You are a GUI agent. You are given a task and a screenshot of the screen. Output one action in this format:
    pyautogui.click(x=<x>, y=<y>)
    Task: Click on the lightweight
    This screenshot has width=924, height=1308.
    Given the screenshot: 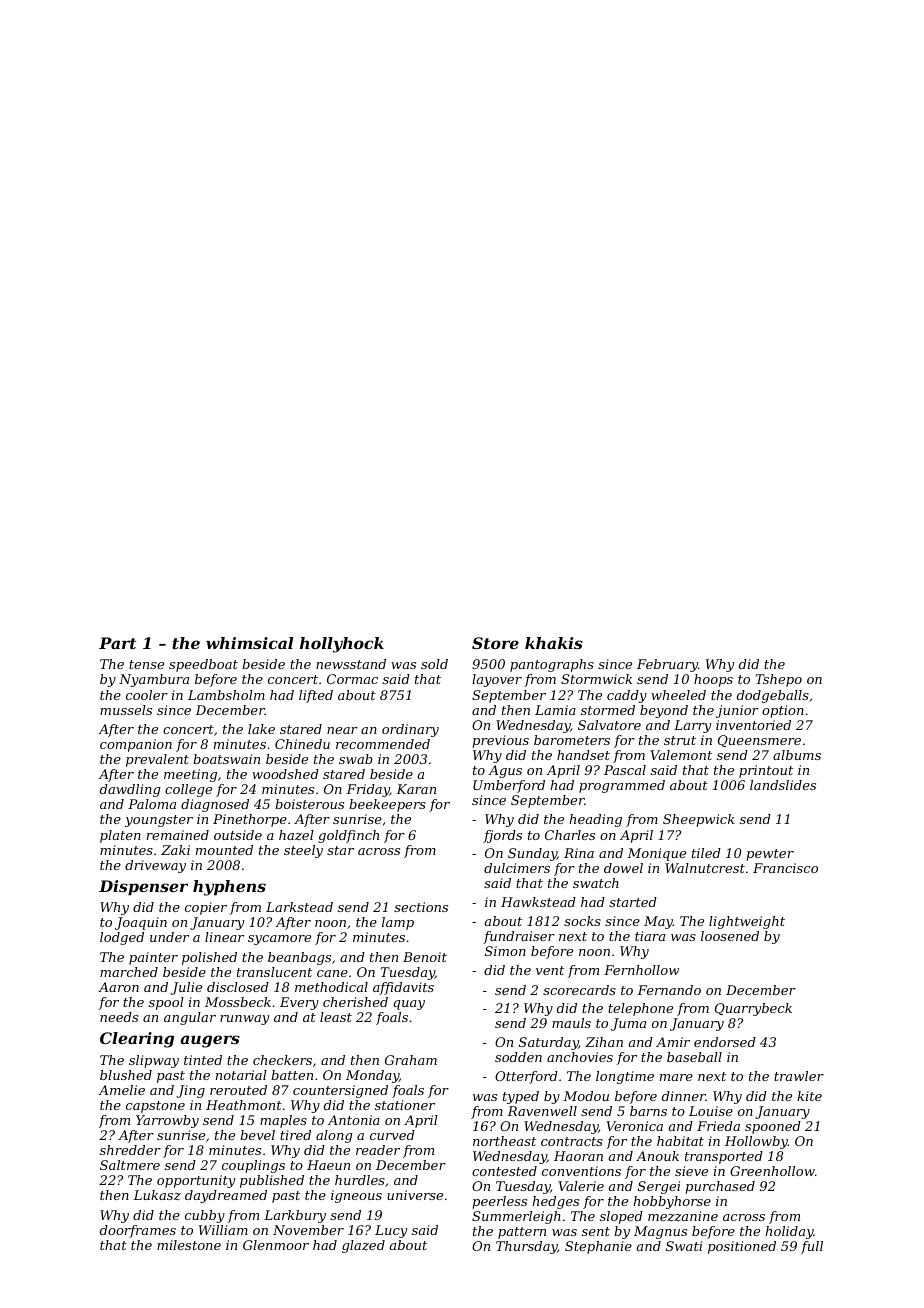 What is the action you would take?
    pyautogui.click(x=747, y=922)
